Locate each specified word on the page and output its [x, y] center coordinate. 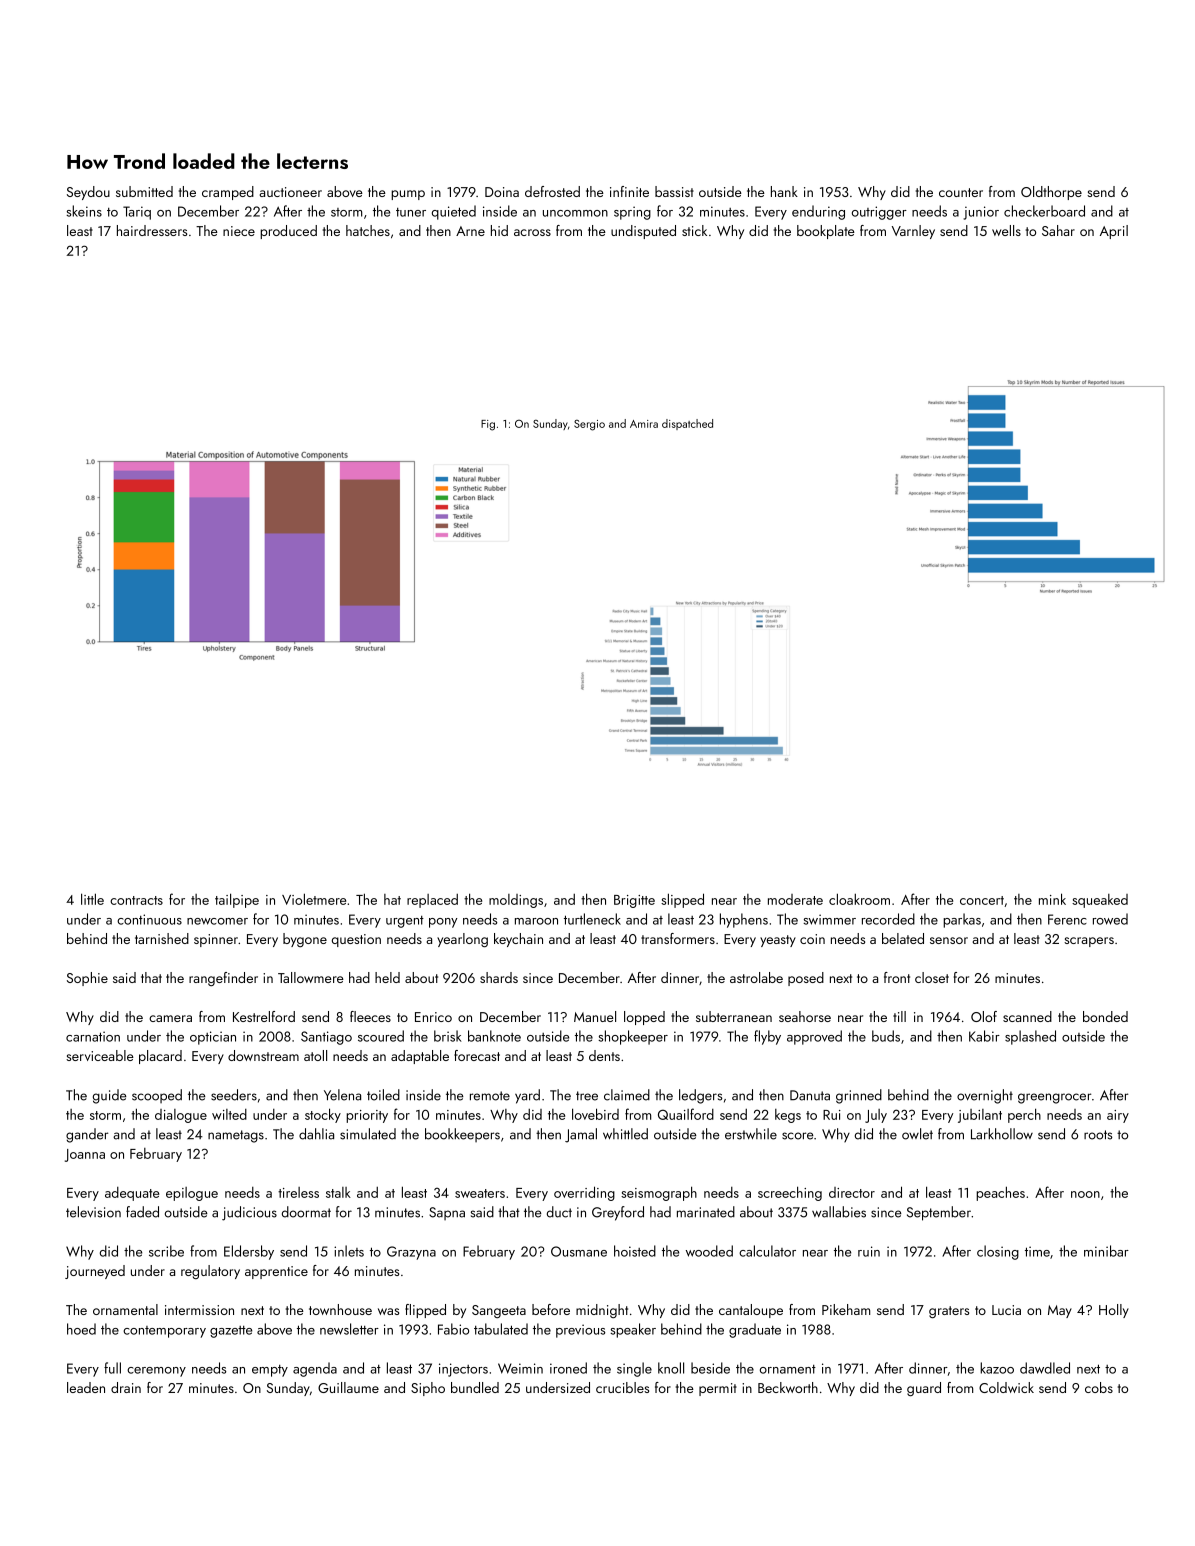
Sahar [1058, 230]
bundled [475, 1387]
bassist [674, 191]
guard [924, 1389]
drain [126, 1387]
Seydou [88, 193]
